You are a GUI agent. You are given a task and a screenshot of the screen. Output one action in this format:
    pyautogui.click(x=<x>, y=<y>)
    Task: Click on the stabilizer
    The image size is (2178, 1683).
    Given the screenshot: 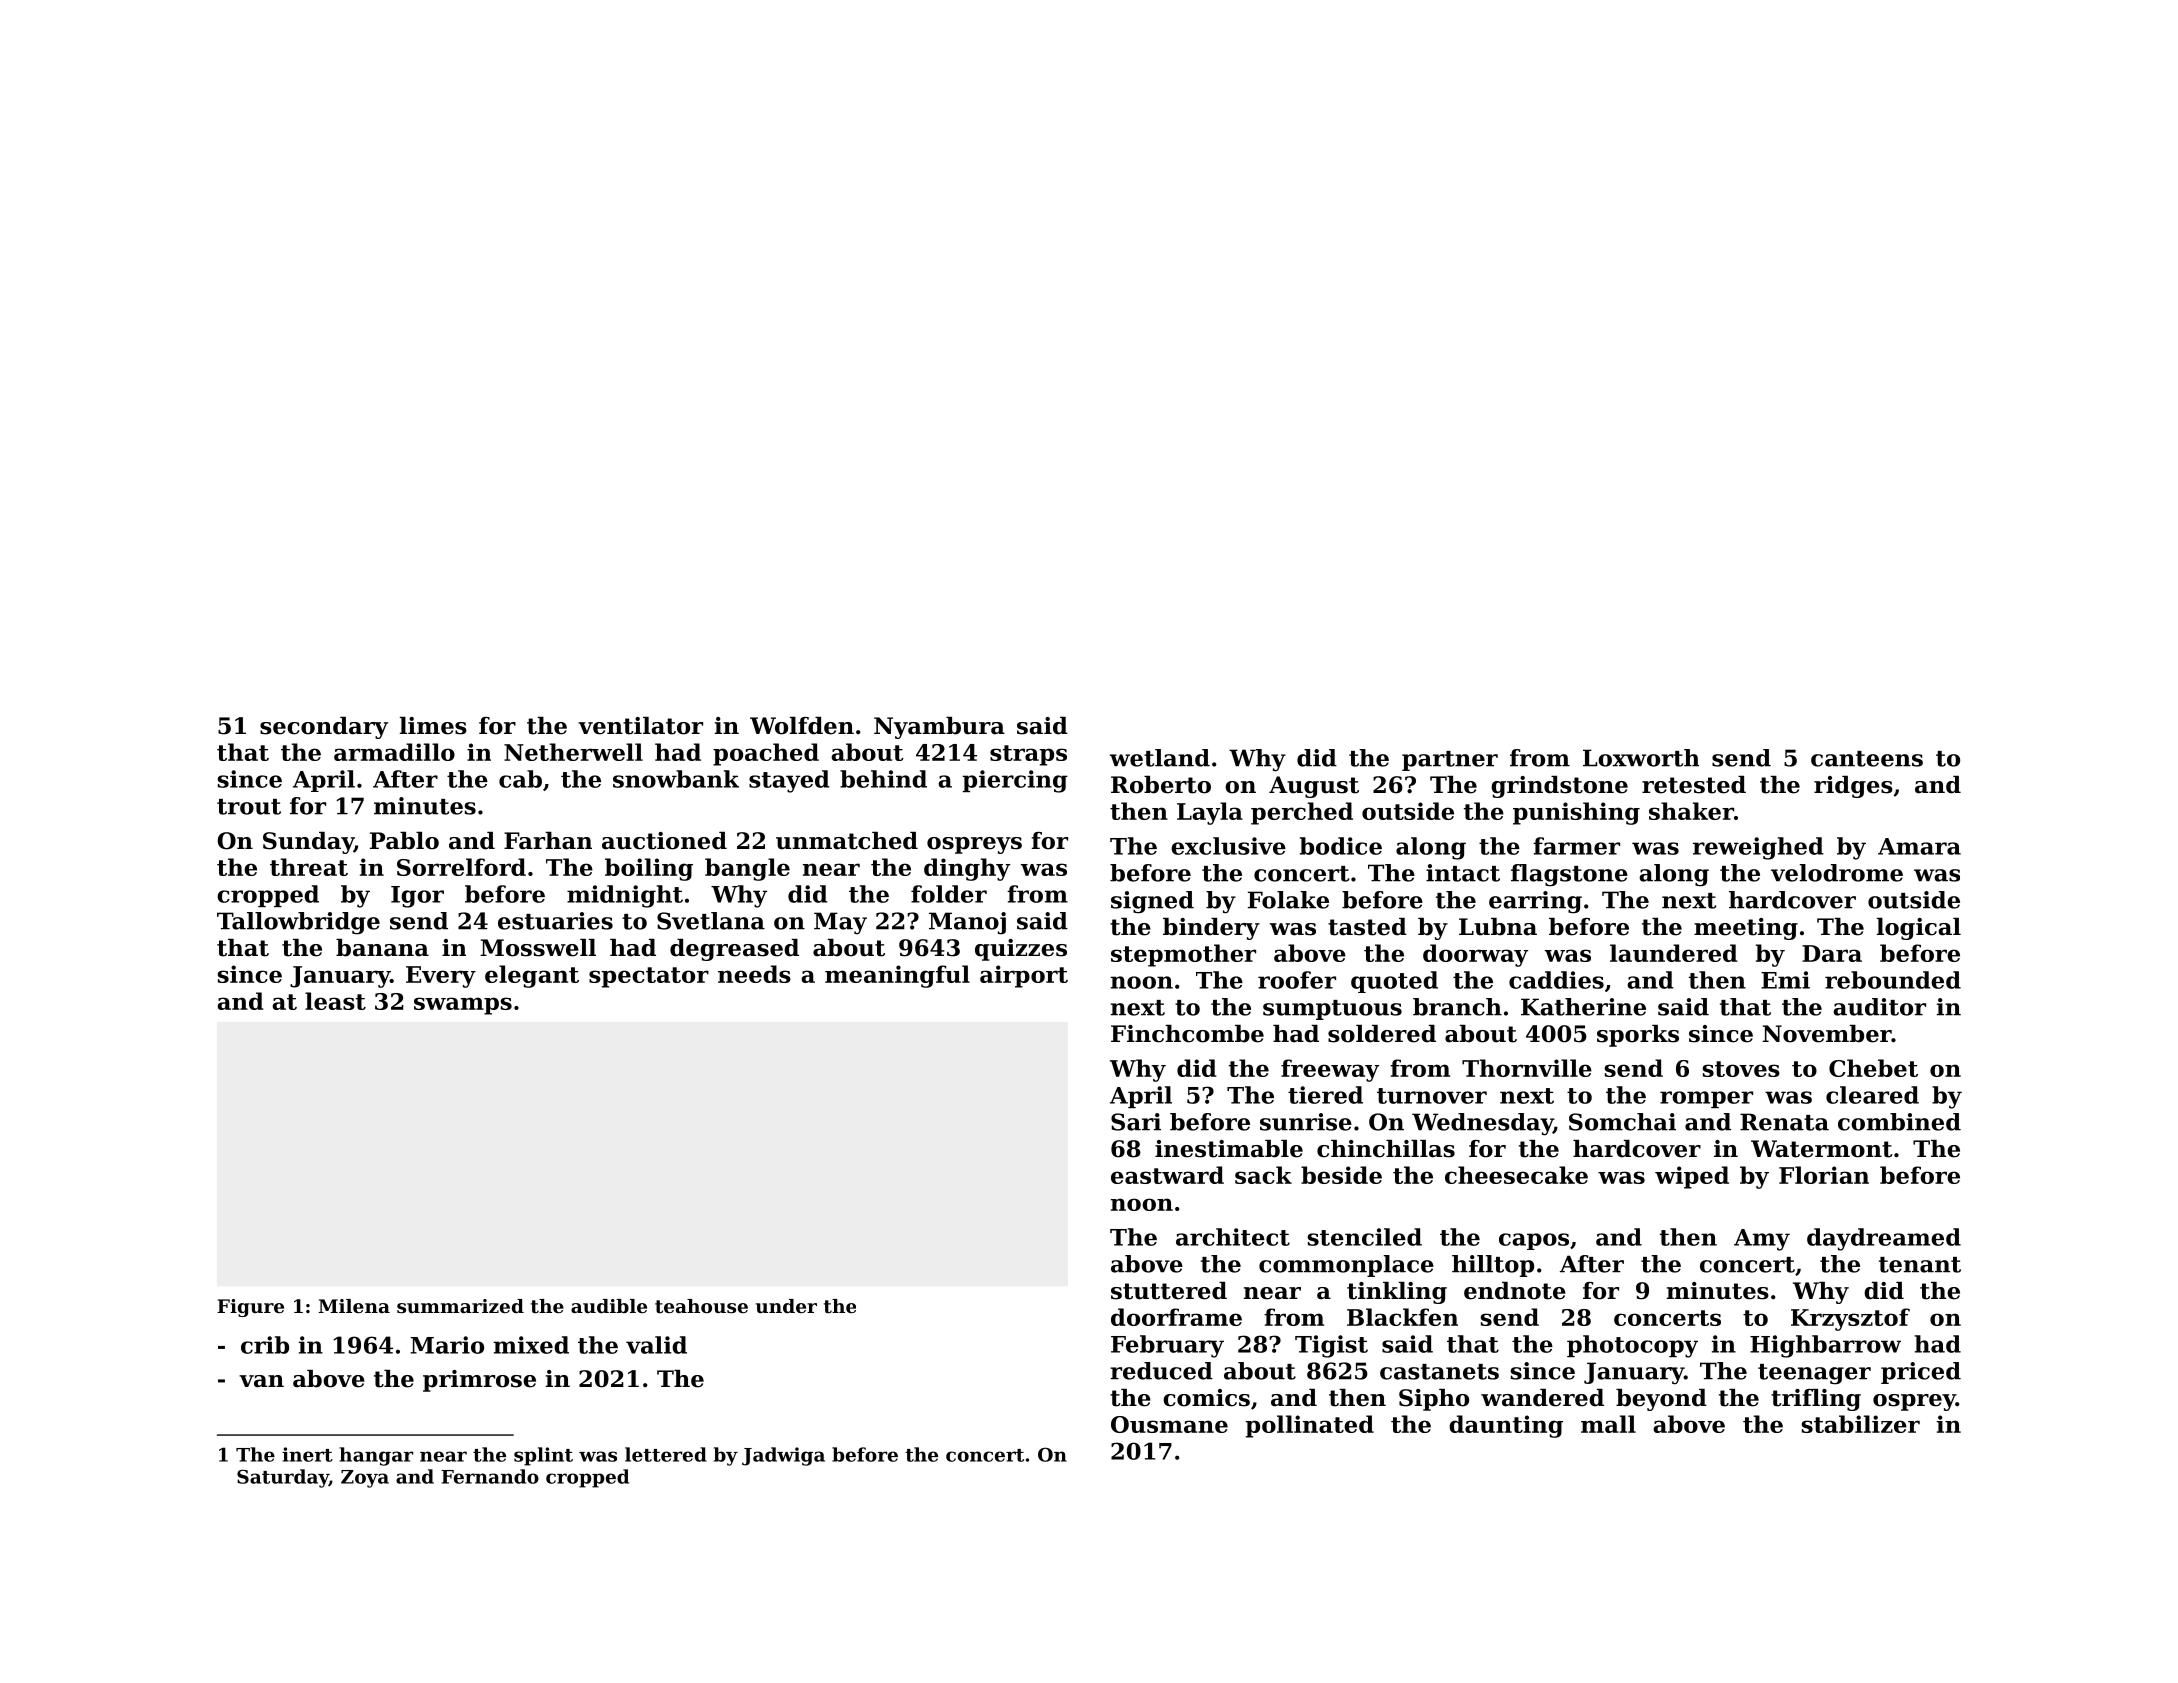 What is the action you would take?
    pyautogui.click(x=1861, y=1424)
